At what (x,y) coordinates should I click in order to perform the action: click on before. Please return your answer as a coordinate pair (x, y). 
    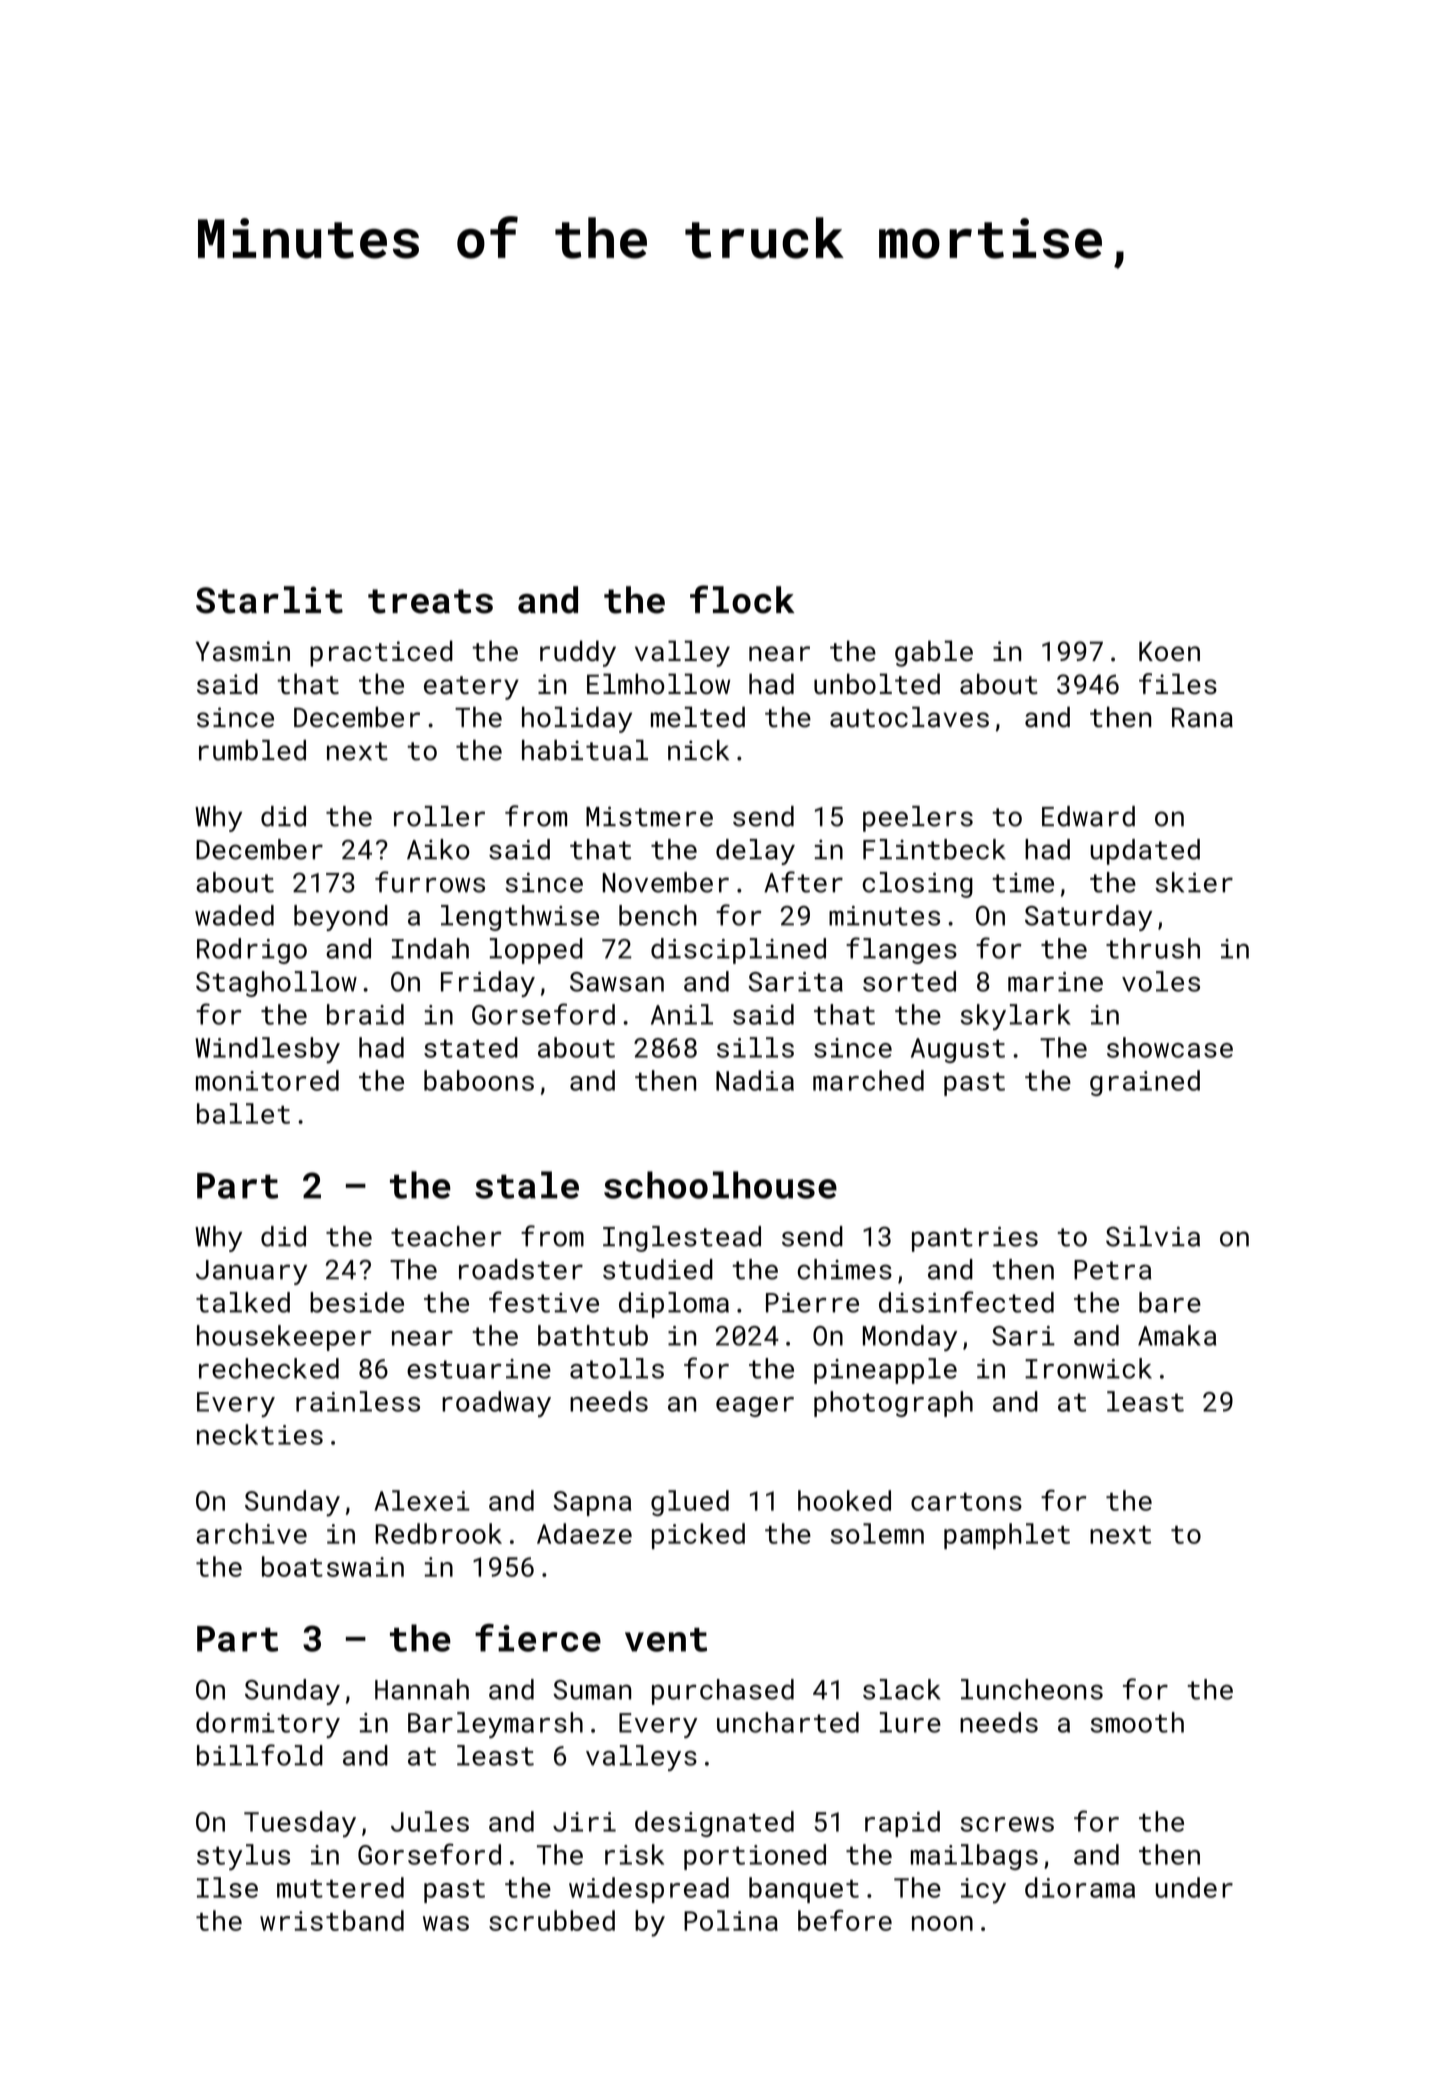
    Looking at the image, I should click on (845, 1920).
